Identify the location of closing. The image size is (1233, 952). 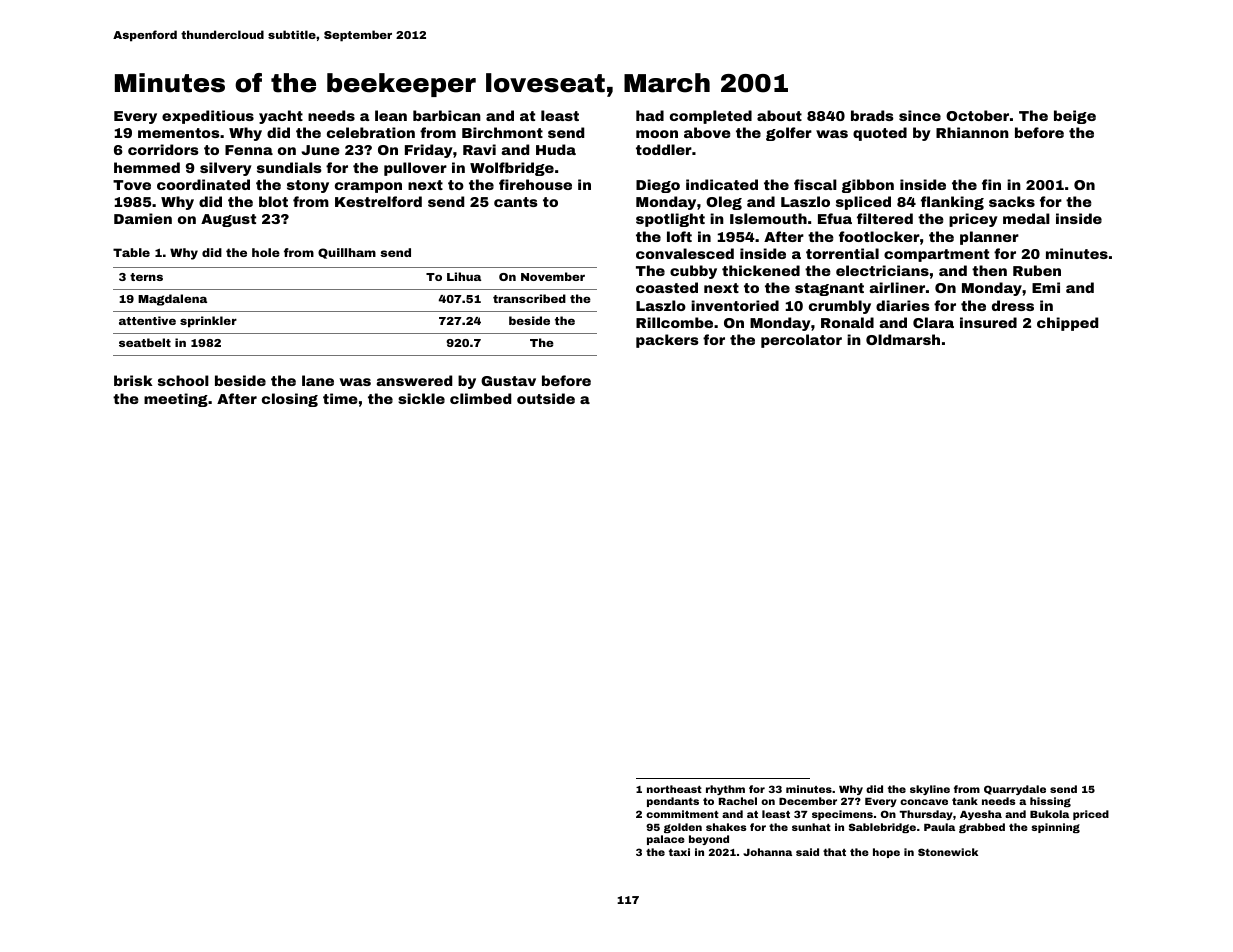
(290, 400).
